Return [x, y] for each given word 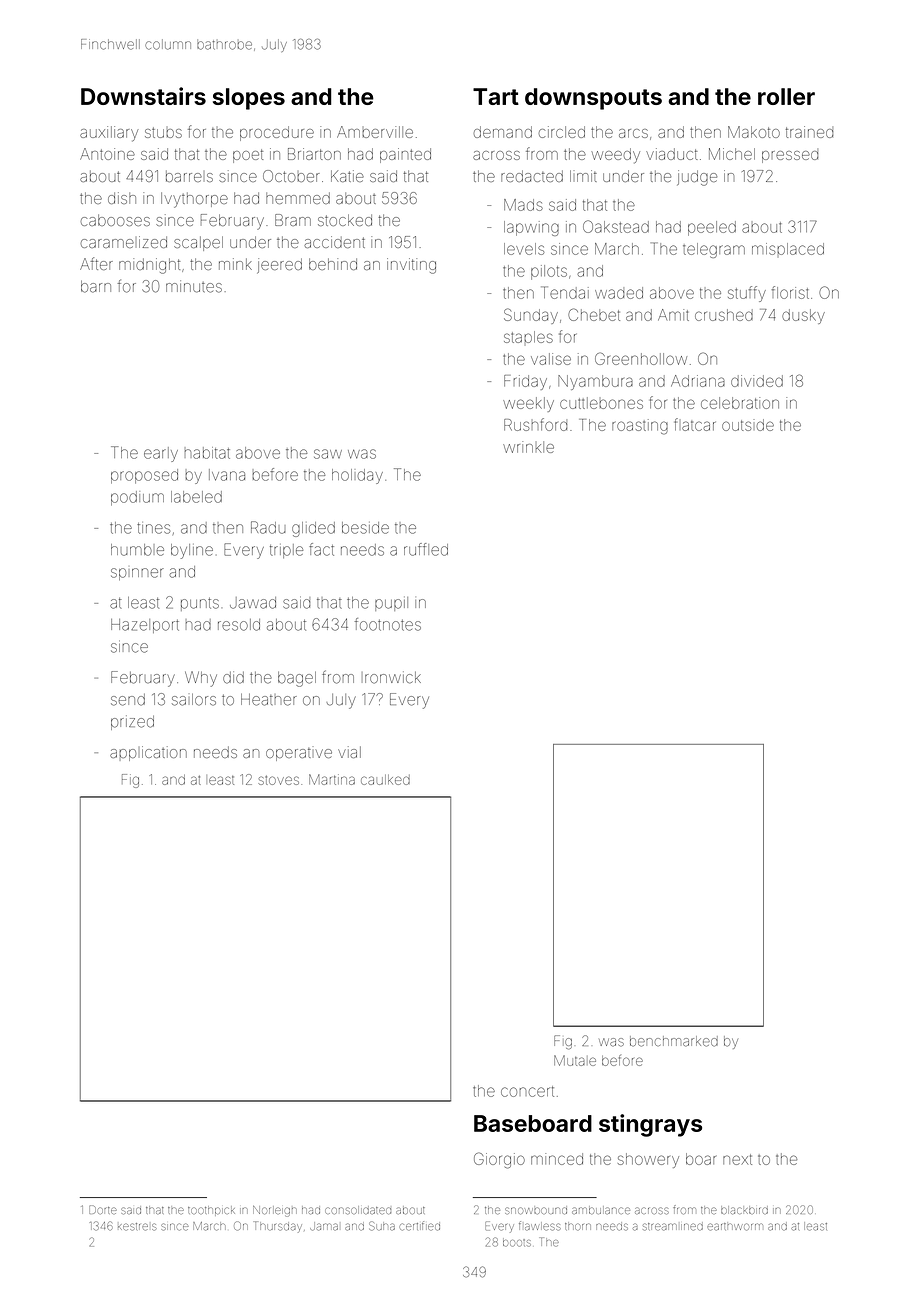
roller [786, 96]
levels [524, 249]
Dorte [103, 1209]
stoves [278, 780]
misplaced [788, 249]
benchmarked [674, 1041]
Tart [496, 96]
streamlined [673, 1226]
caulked [385, 780]
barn [96, 287]
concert [527, 1091]
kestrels [137, 1227]
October [291, 176]
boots [517, 1242]
